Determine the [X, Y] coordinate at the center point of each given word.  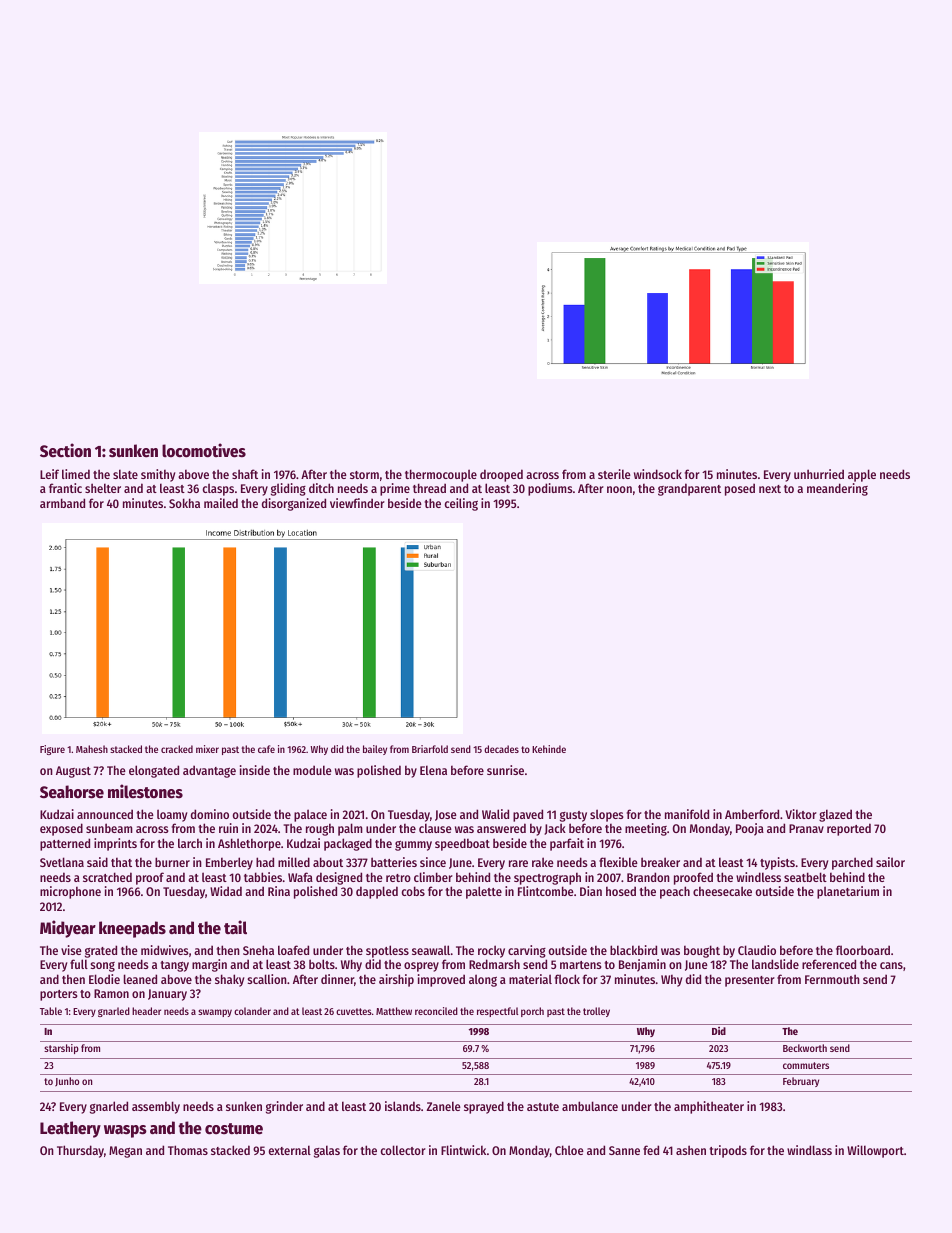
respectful [497, 1012]
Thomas [188, 1150]
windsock [658, 474]
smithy [158, 475]
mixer [207, 749]
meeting [646, 829]
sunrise [505, 770]
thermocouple [441, 475]
